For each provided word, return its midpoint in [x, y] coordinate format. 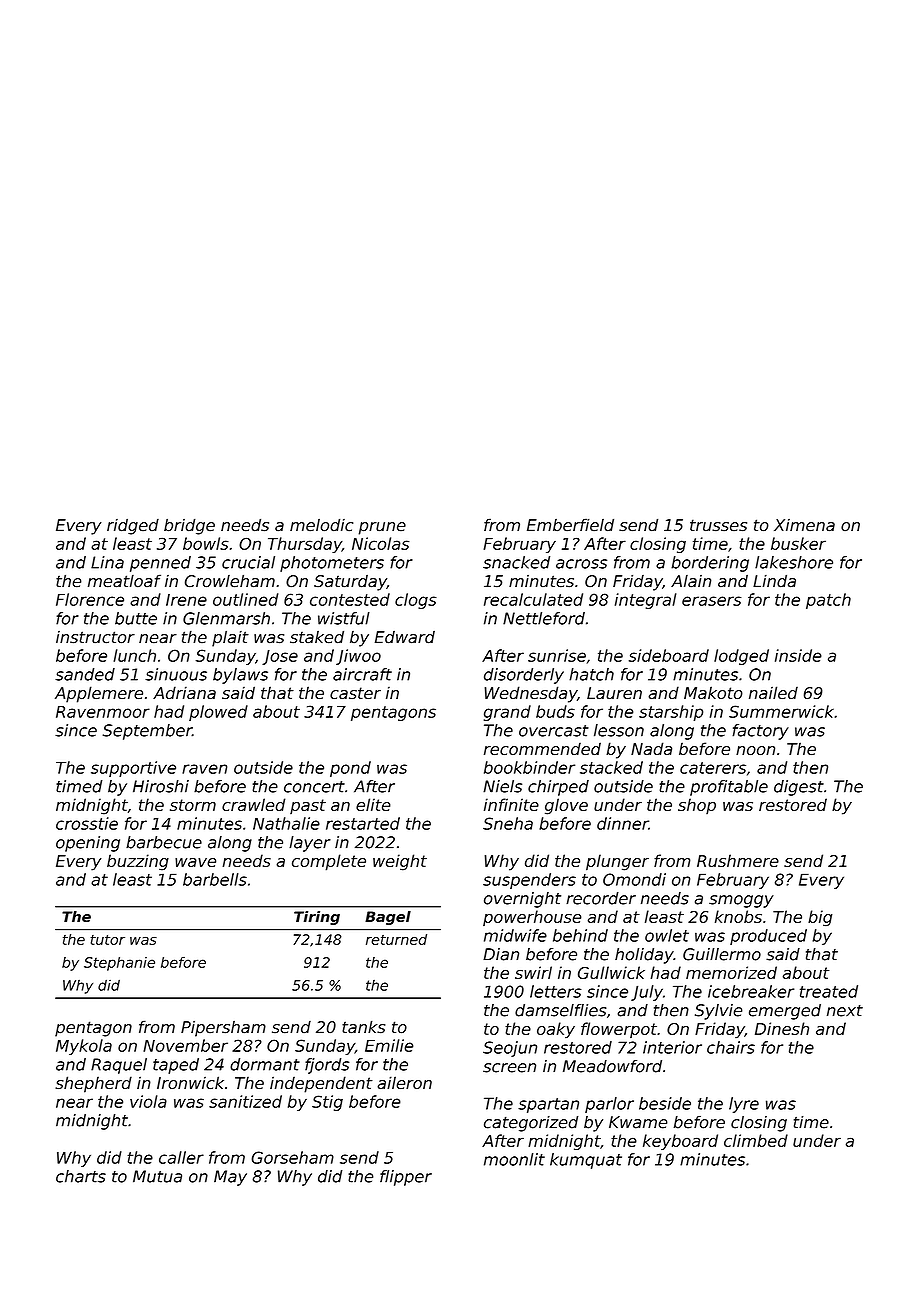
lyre [744, 1105]
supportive [133, 769]
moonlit [514, 1159]
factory [760, 732]
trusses [718, 525]
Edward [405, 637]
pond [350, 769]
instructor [95, 637]
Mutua [157, 1176]
